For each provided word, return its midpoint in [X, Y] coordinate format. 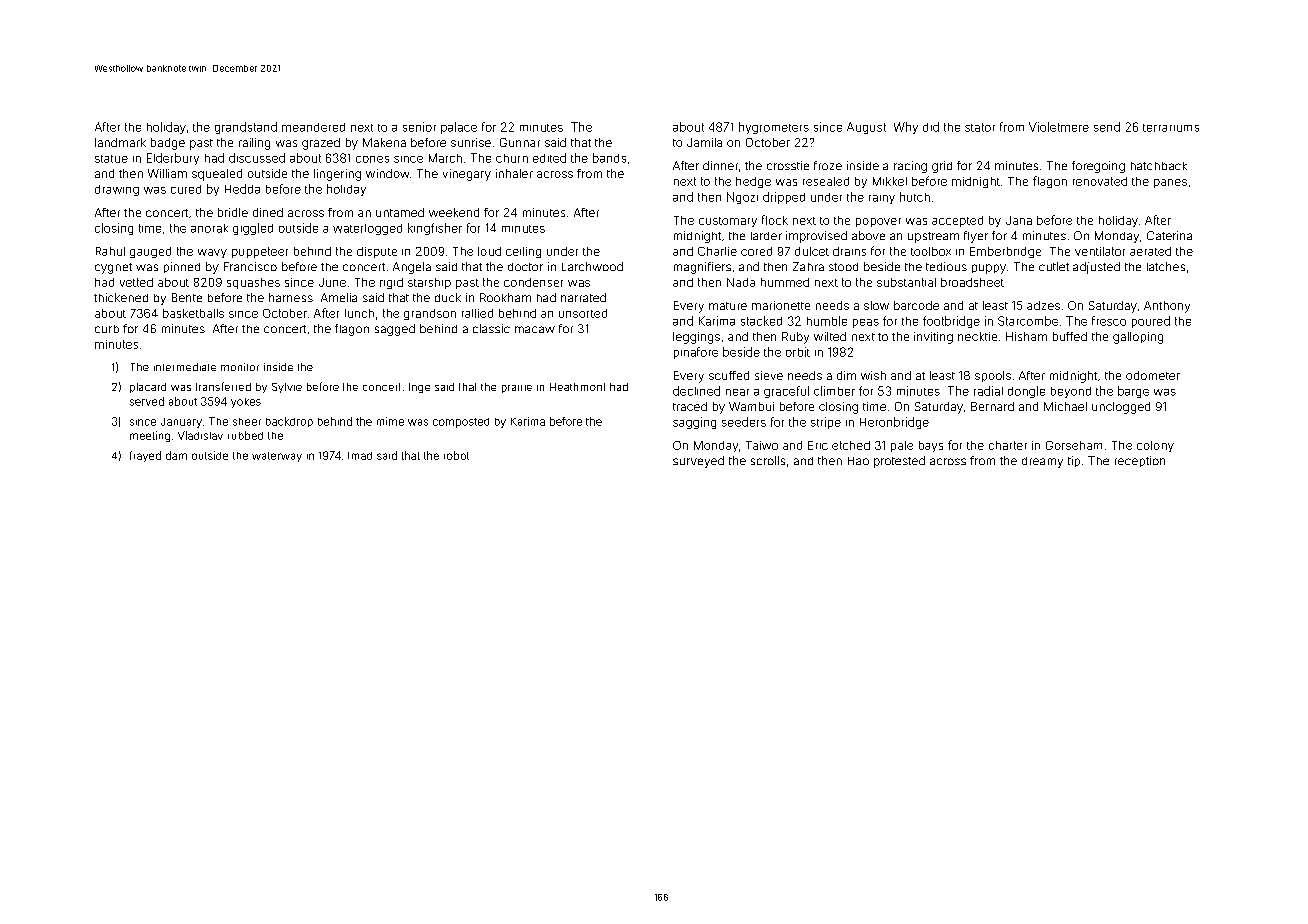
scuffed [729, 375]
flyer [976, 237]
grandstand [246, 128]
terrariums [1171, 128]
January [181, 423]
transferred [223, 386]
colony [1155, 446]
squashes [253, 283]
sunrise [471, 142]
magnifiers [702, 268]
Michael [1065, 406]
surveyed [698, 462]
